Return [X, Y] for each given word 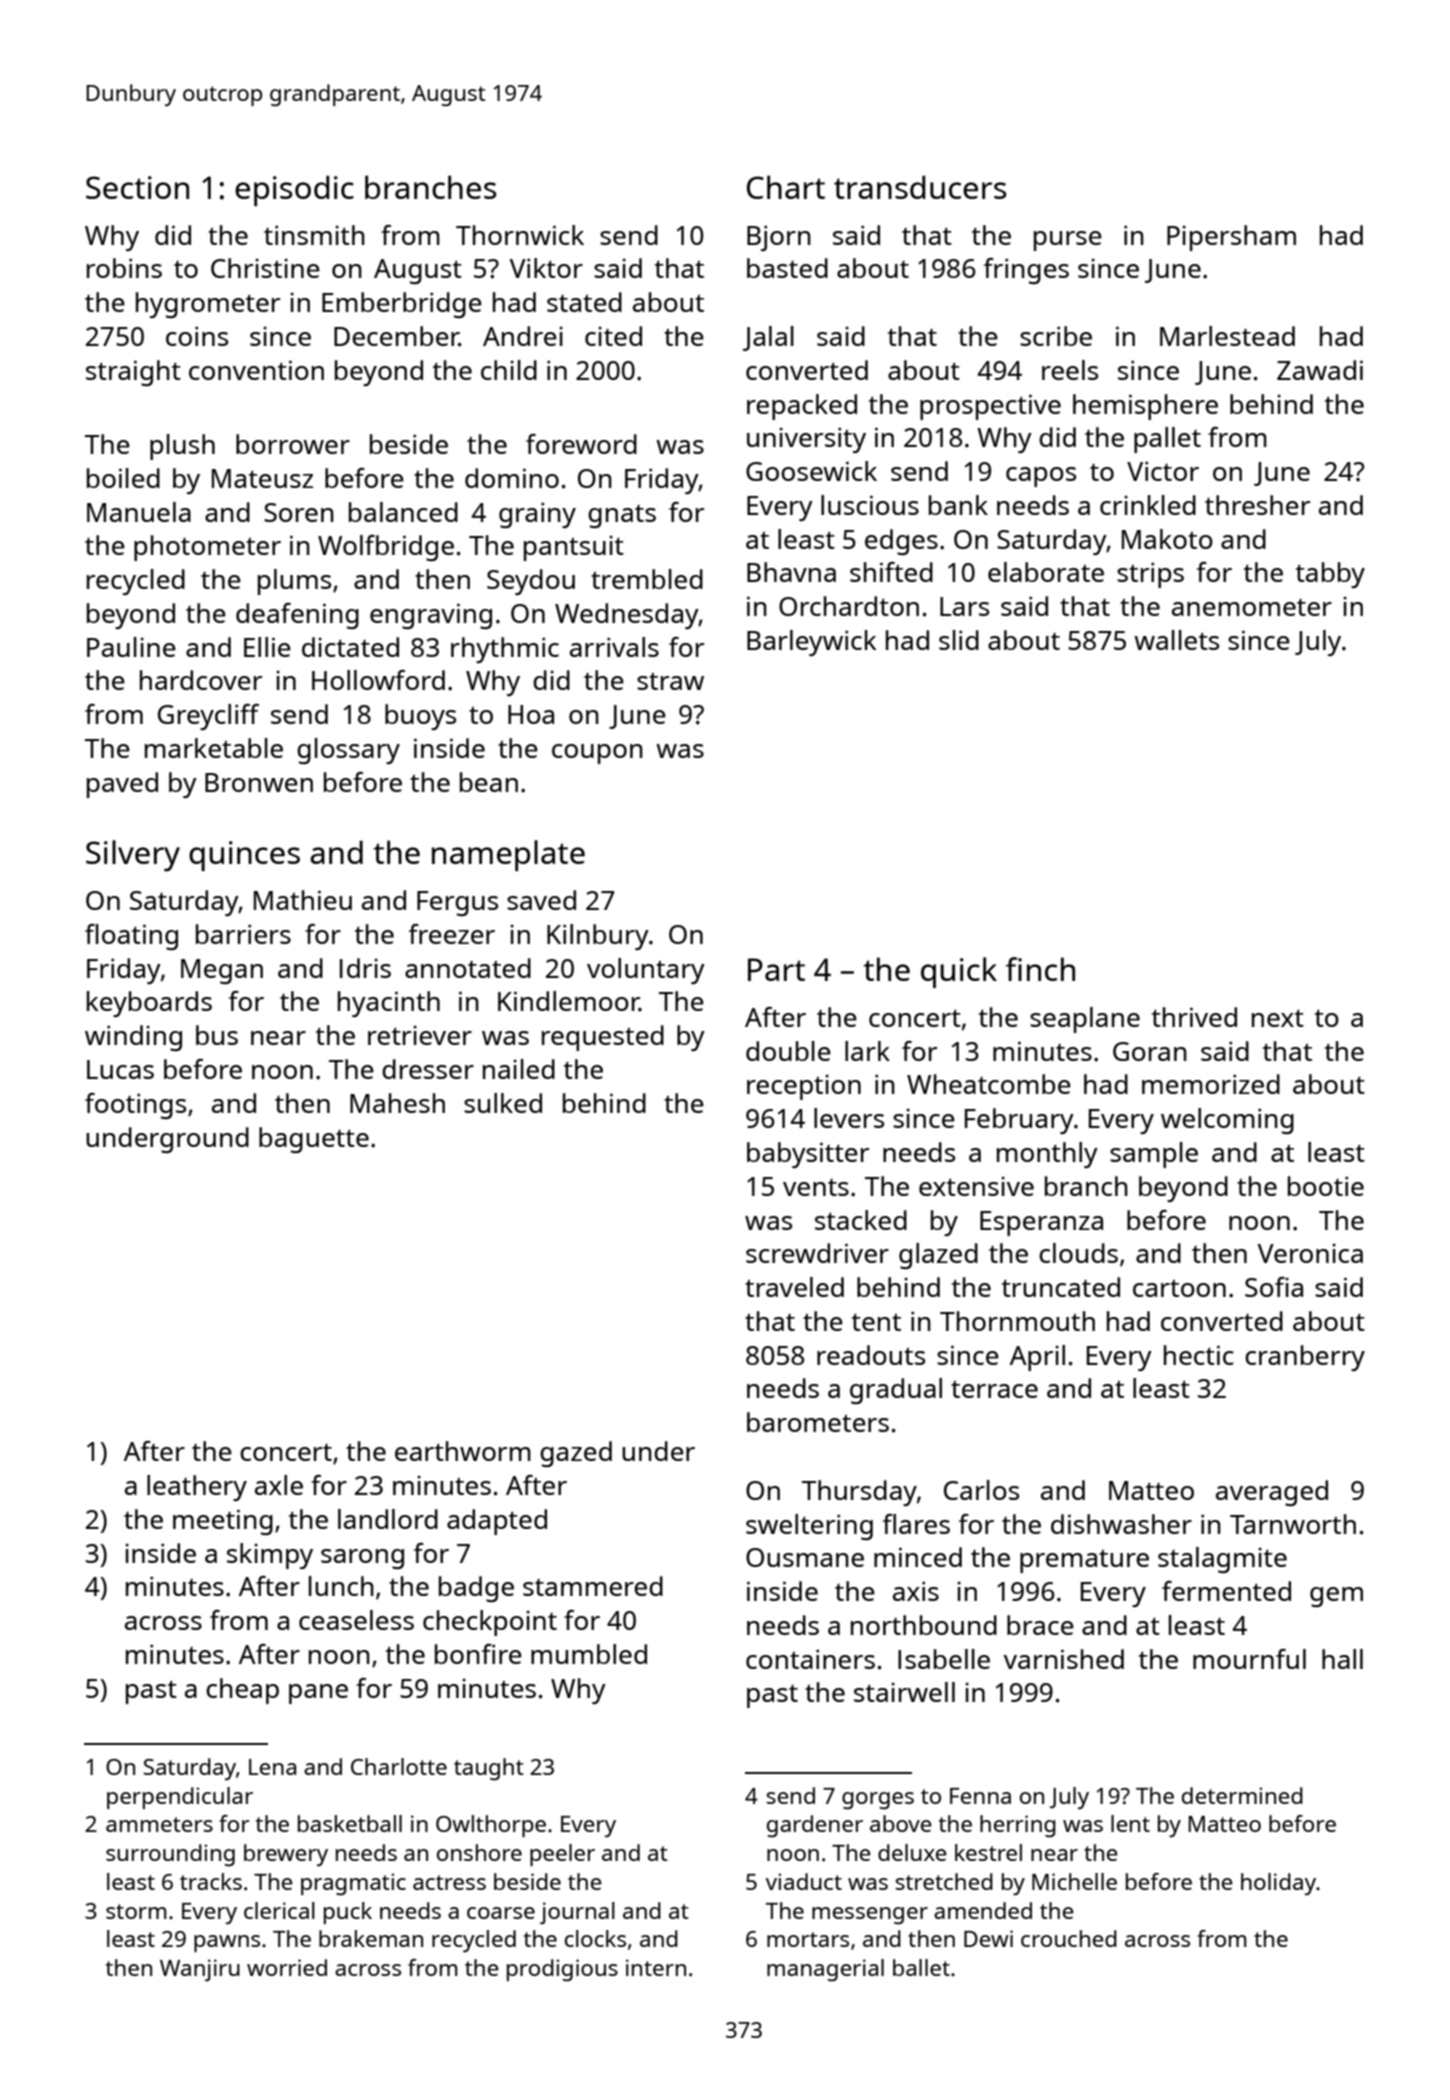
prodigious [562, 1970]
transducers [920, 187]
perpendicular [180, 1798]
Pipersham [1231, 238]
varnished [1064, 1659]
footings [135, 1106]
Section [137, 187]
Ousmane [805, 1557]
